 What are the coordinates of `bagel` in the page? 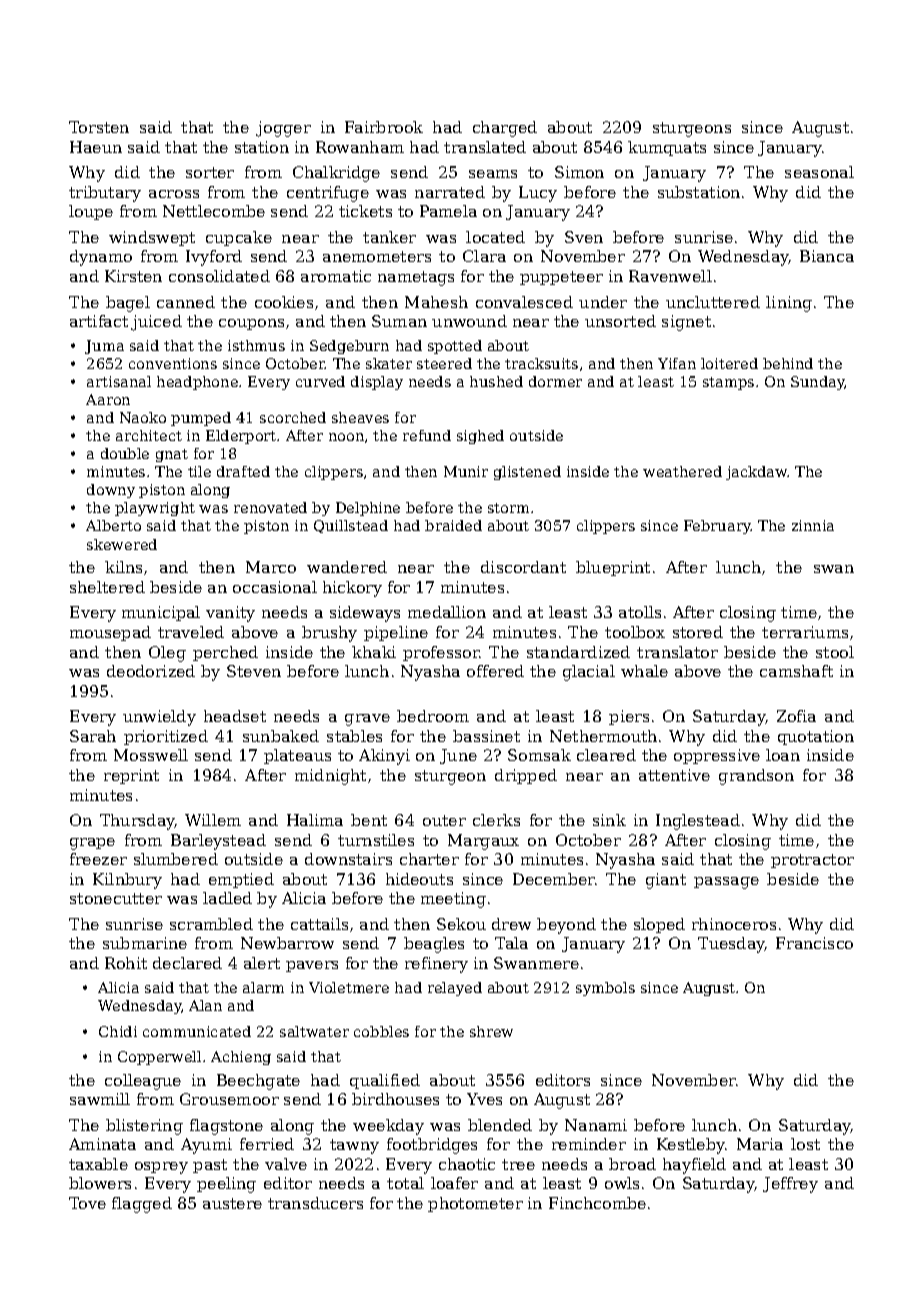 It's located at (128, 304).
